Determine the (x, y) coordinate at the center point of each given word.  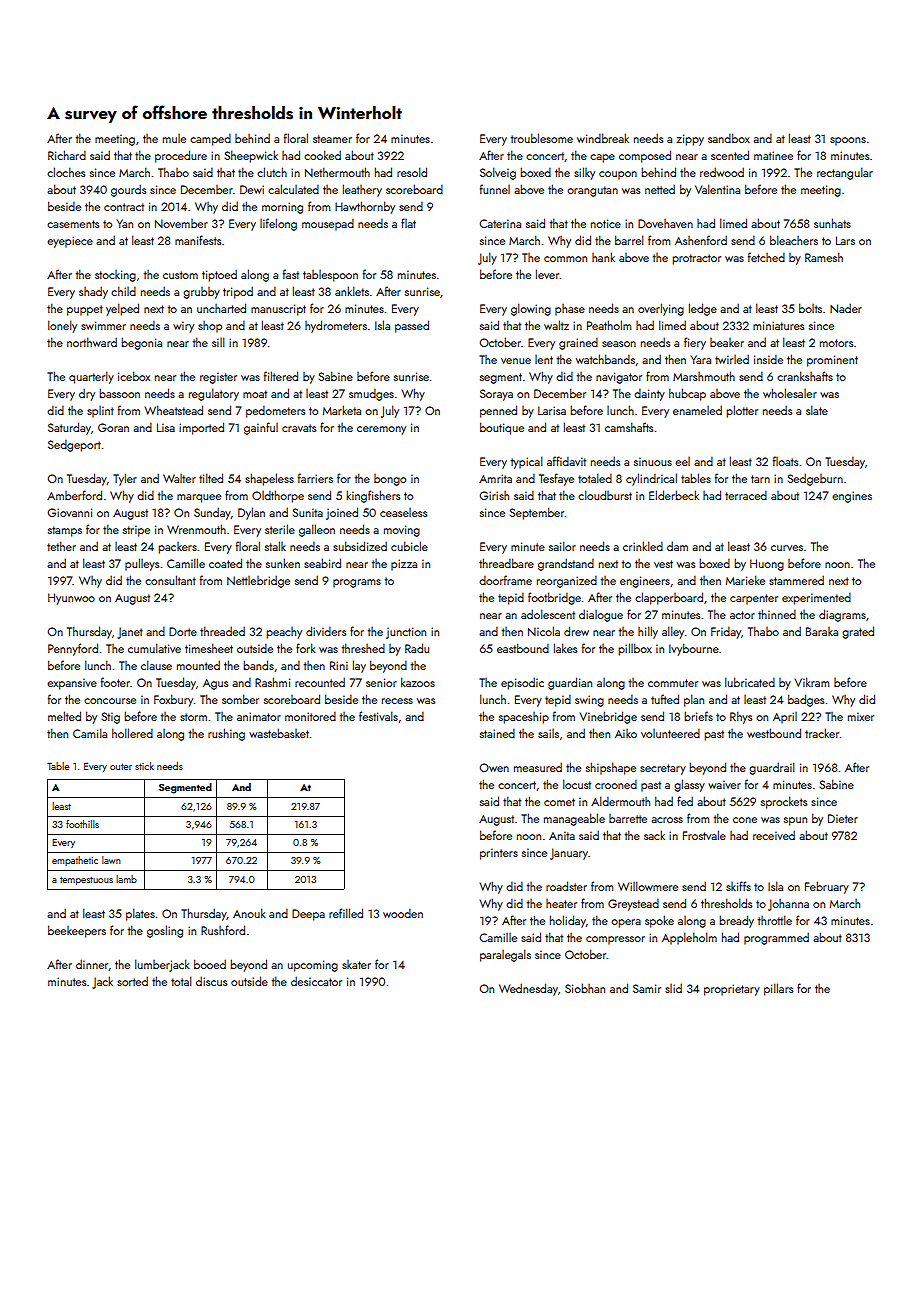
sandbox (729, 138)
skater (356, 964)
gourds (128, 190)
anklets (352, 291)
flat (408, 223)
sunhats (832, 223)
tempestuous (86, 880)
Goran (113, 427)
